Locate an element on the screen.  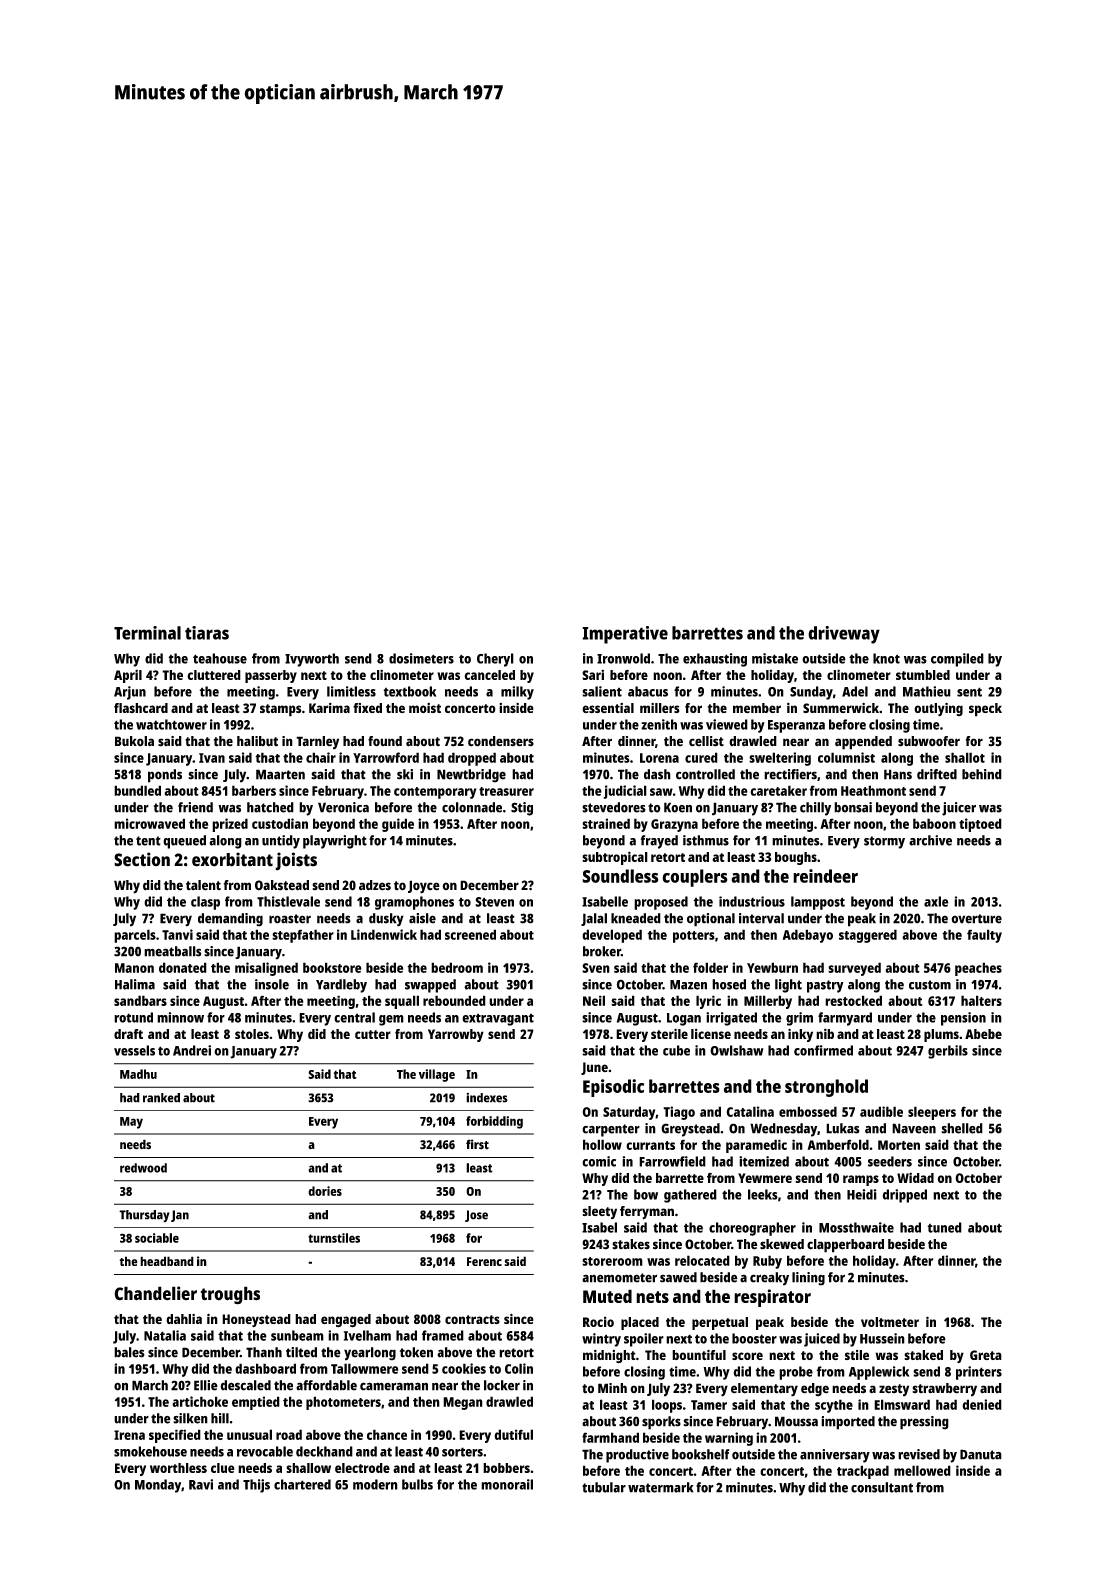
Thijs is located at coordinates (256, 1486).
